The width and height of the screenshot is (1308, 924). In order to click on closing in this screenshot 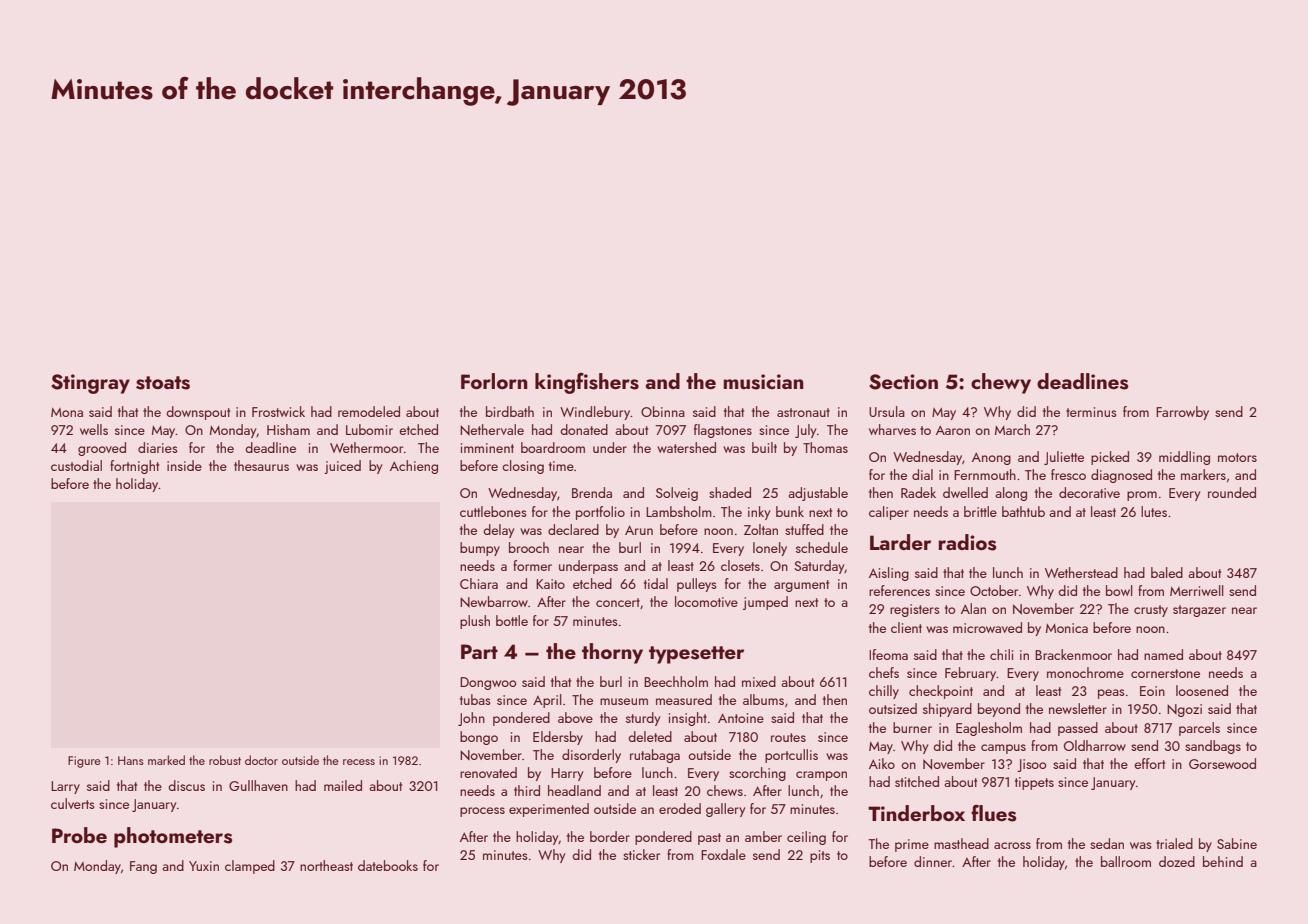, I will do `click(523, 467)`.
